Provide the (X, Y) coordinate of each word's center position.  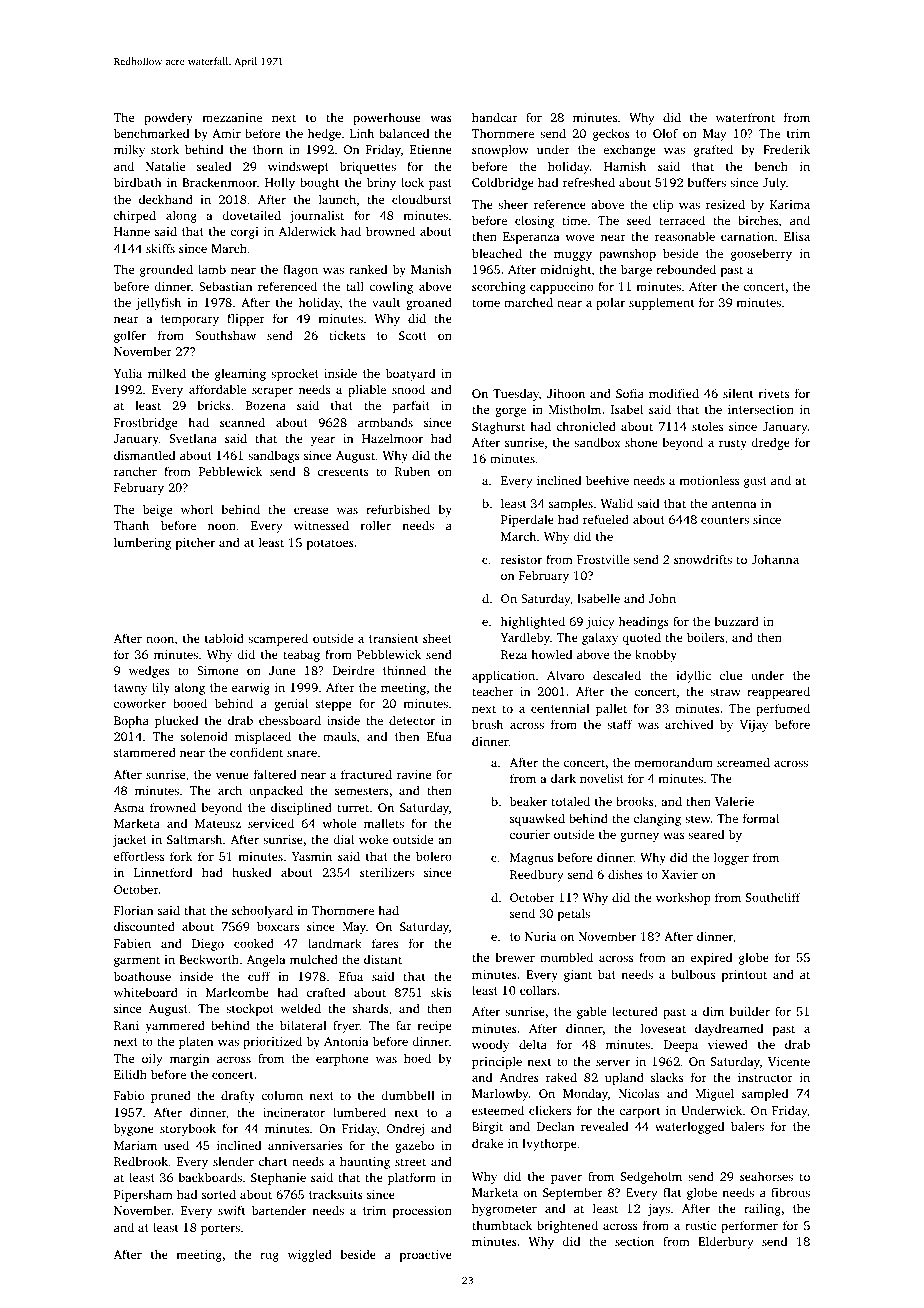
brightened (567, 1226)
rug (269, 1257)
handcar (495, 117)
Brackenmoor (219, 182)
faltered (275, 774)
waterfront (745, 117)
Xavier (680, 874)
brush (487, 724)
